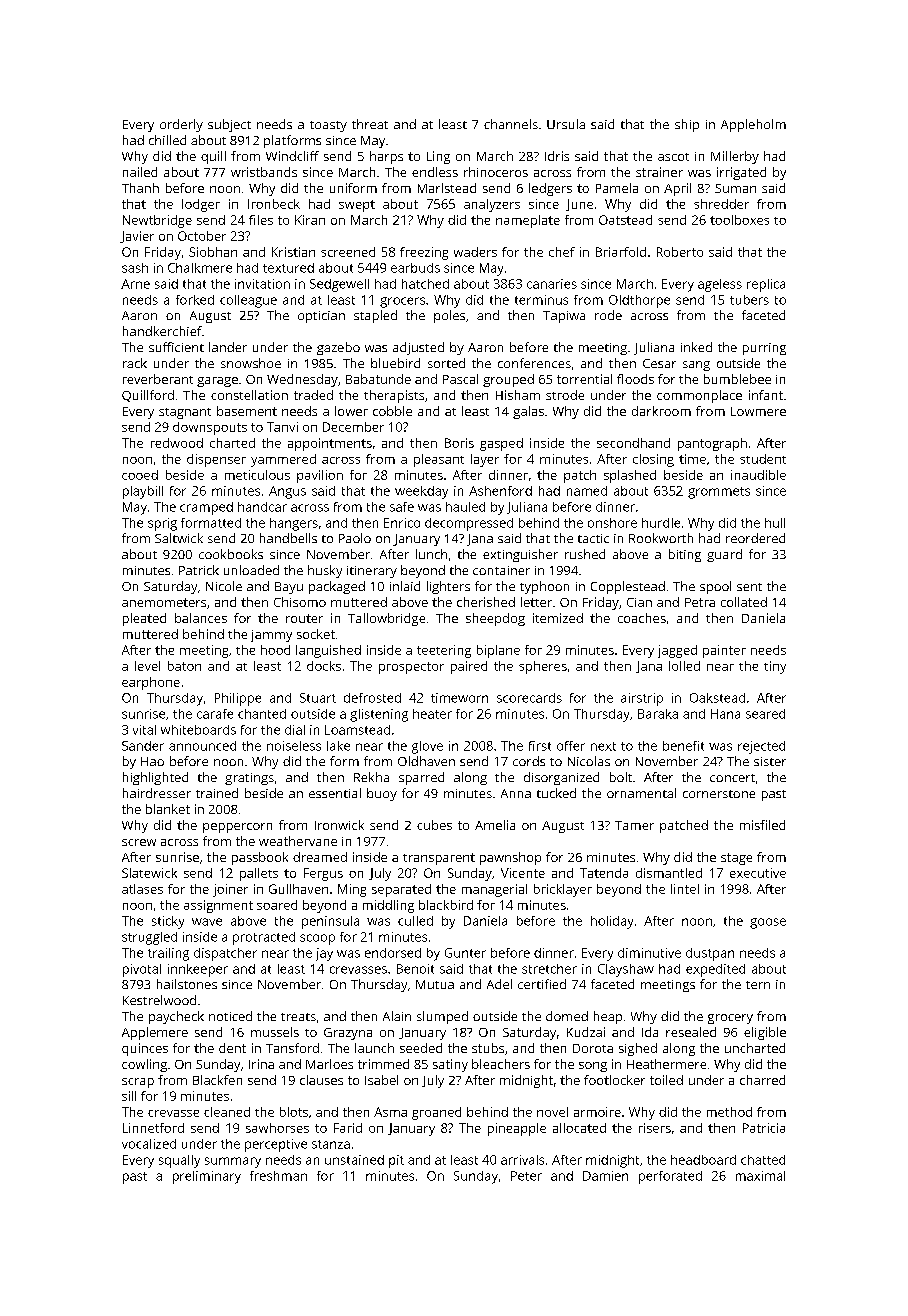 The width and height of the page is (908, 1316). Describe the element at coordinates (230, 1016) in the page. I see `noticed` at that location.
